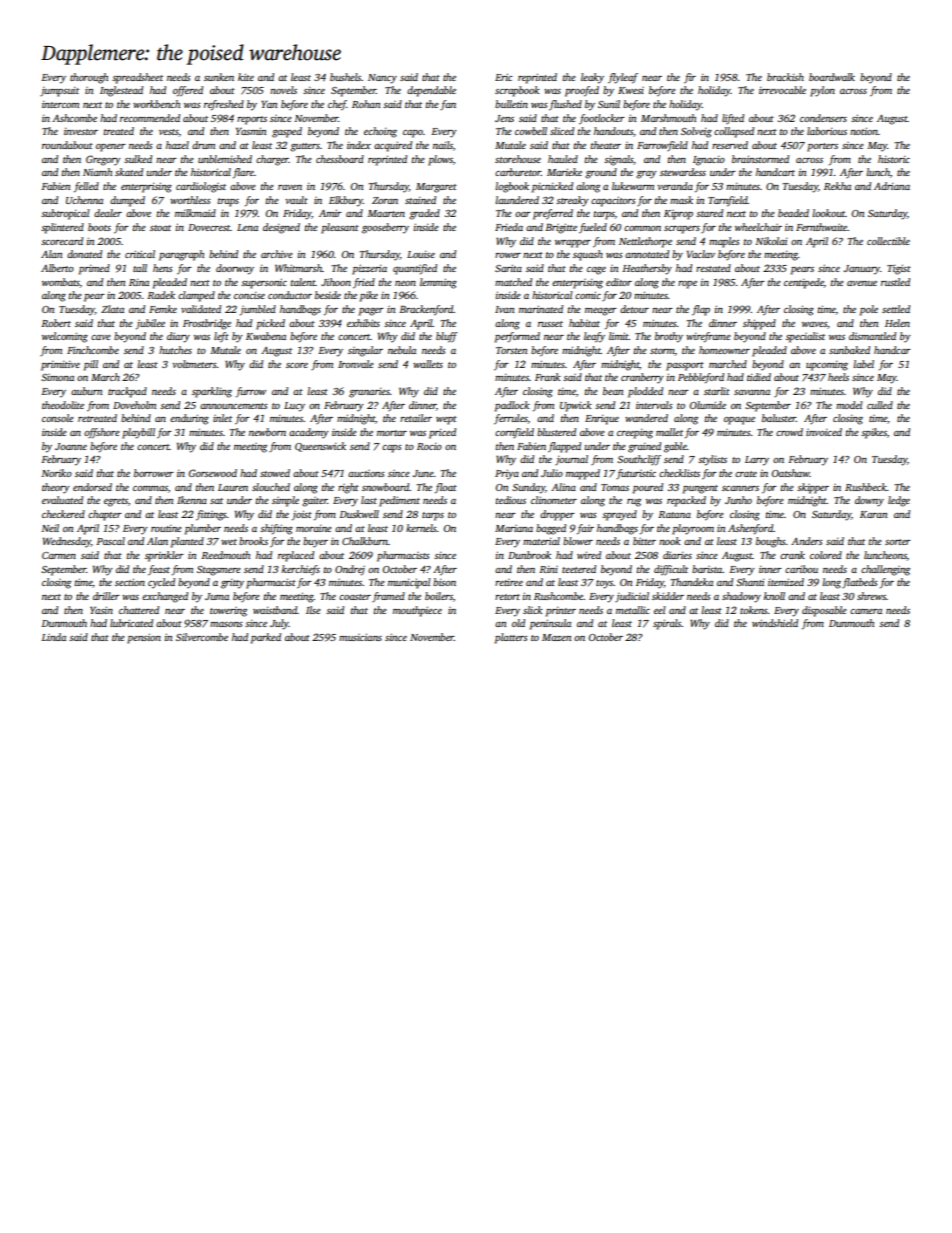 The width and height of the document is (952, 1233). What do you see at coordinates (150, 324) in the document?
I see `jubilee` at bounding box center [150, 324].
